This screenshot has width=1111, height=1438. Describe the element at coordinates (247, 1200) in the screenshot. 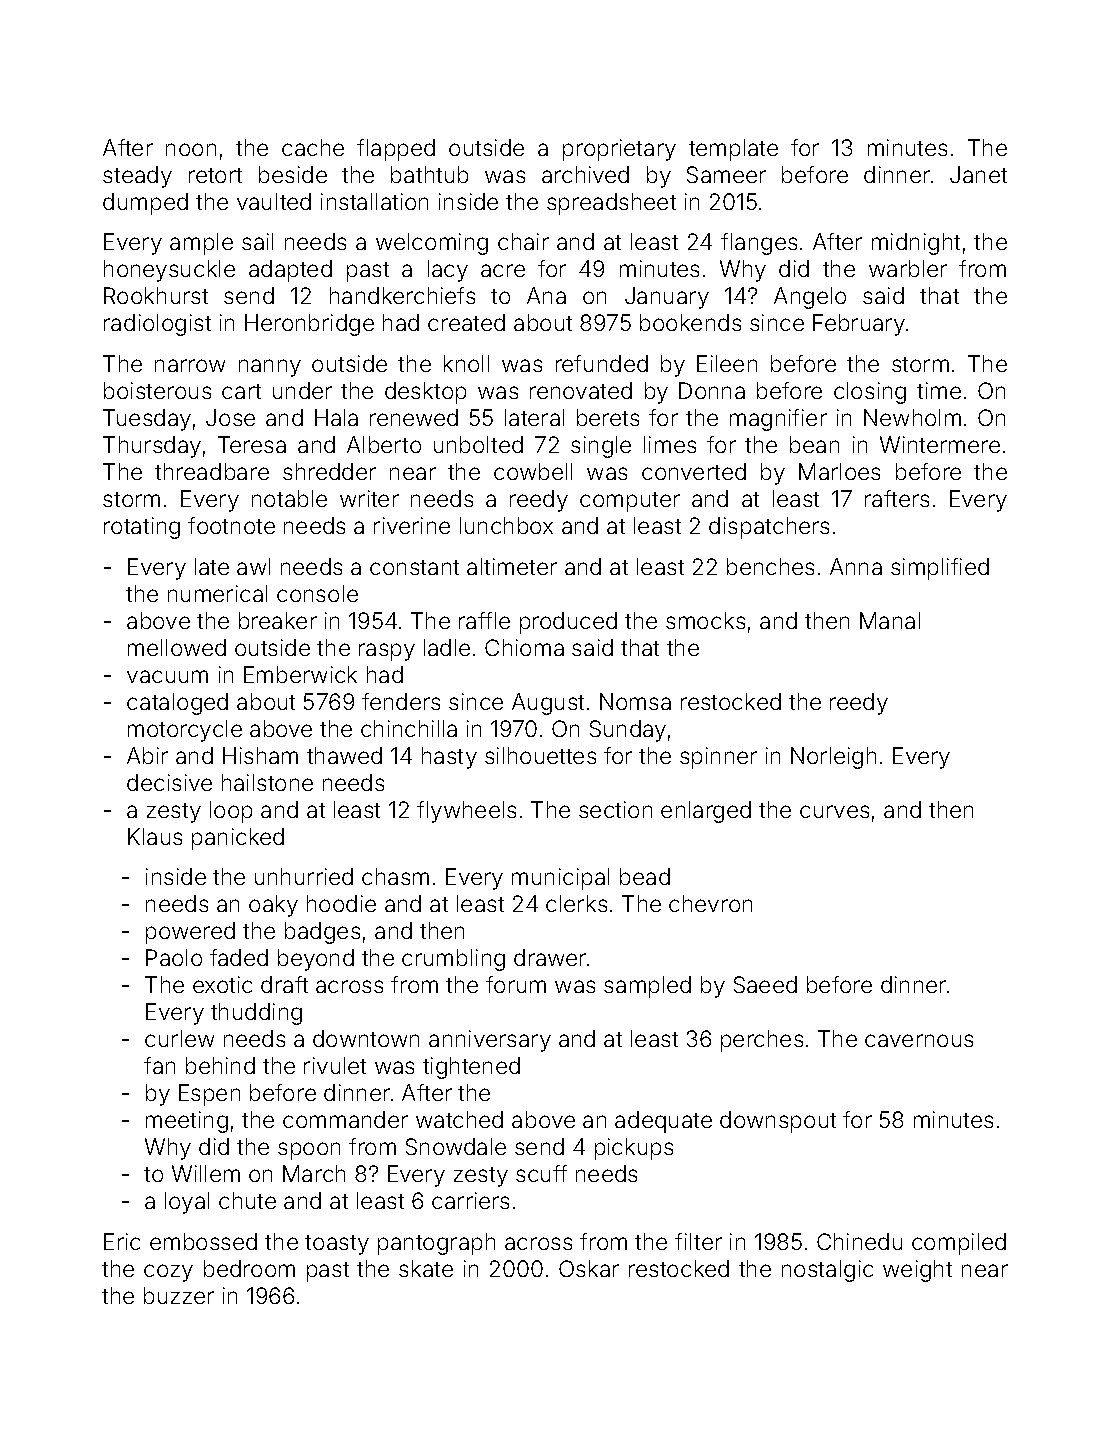

I see `chute` at that location.
